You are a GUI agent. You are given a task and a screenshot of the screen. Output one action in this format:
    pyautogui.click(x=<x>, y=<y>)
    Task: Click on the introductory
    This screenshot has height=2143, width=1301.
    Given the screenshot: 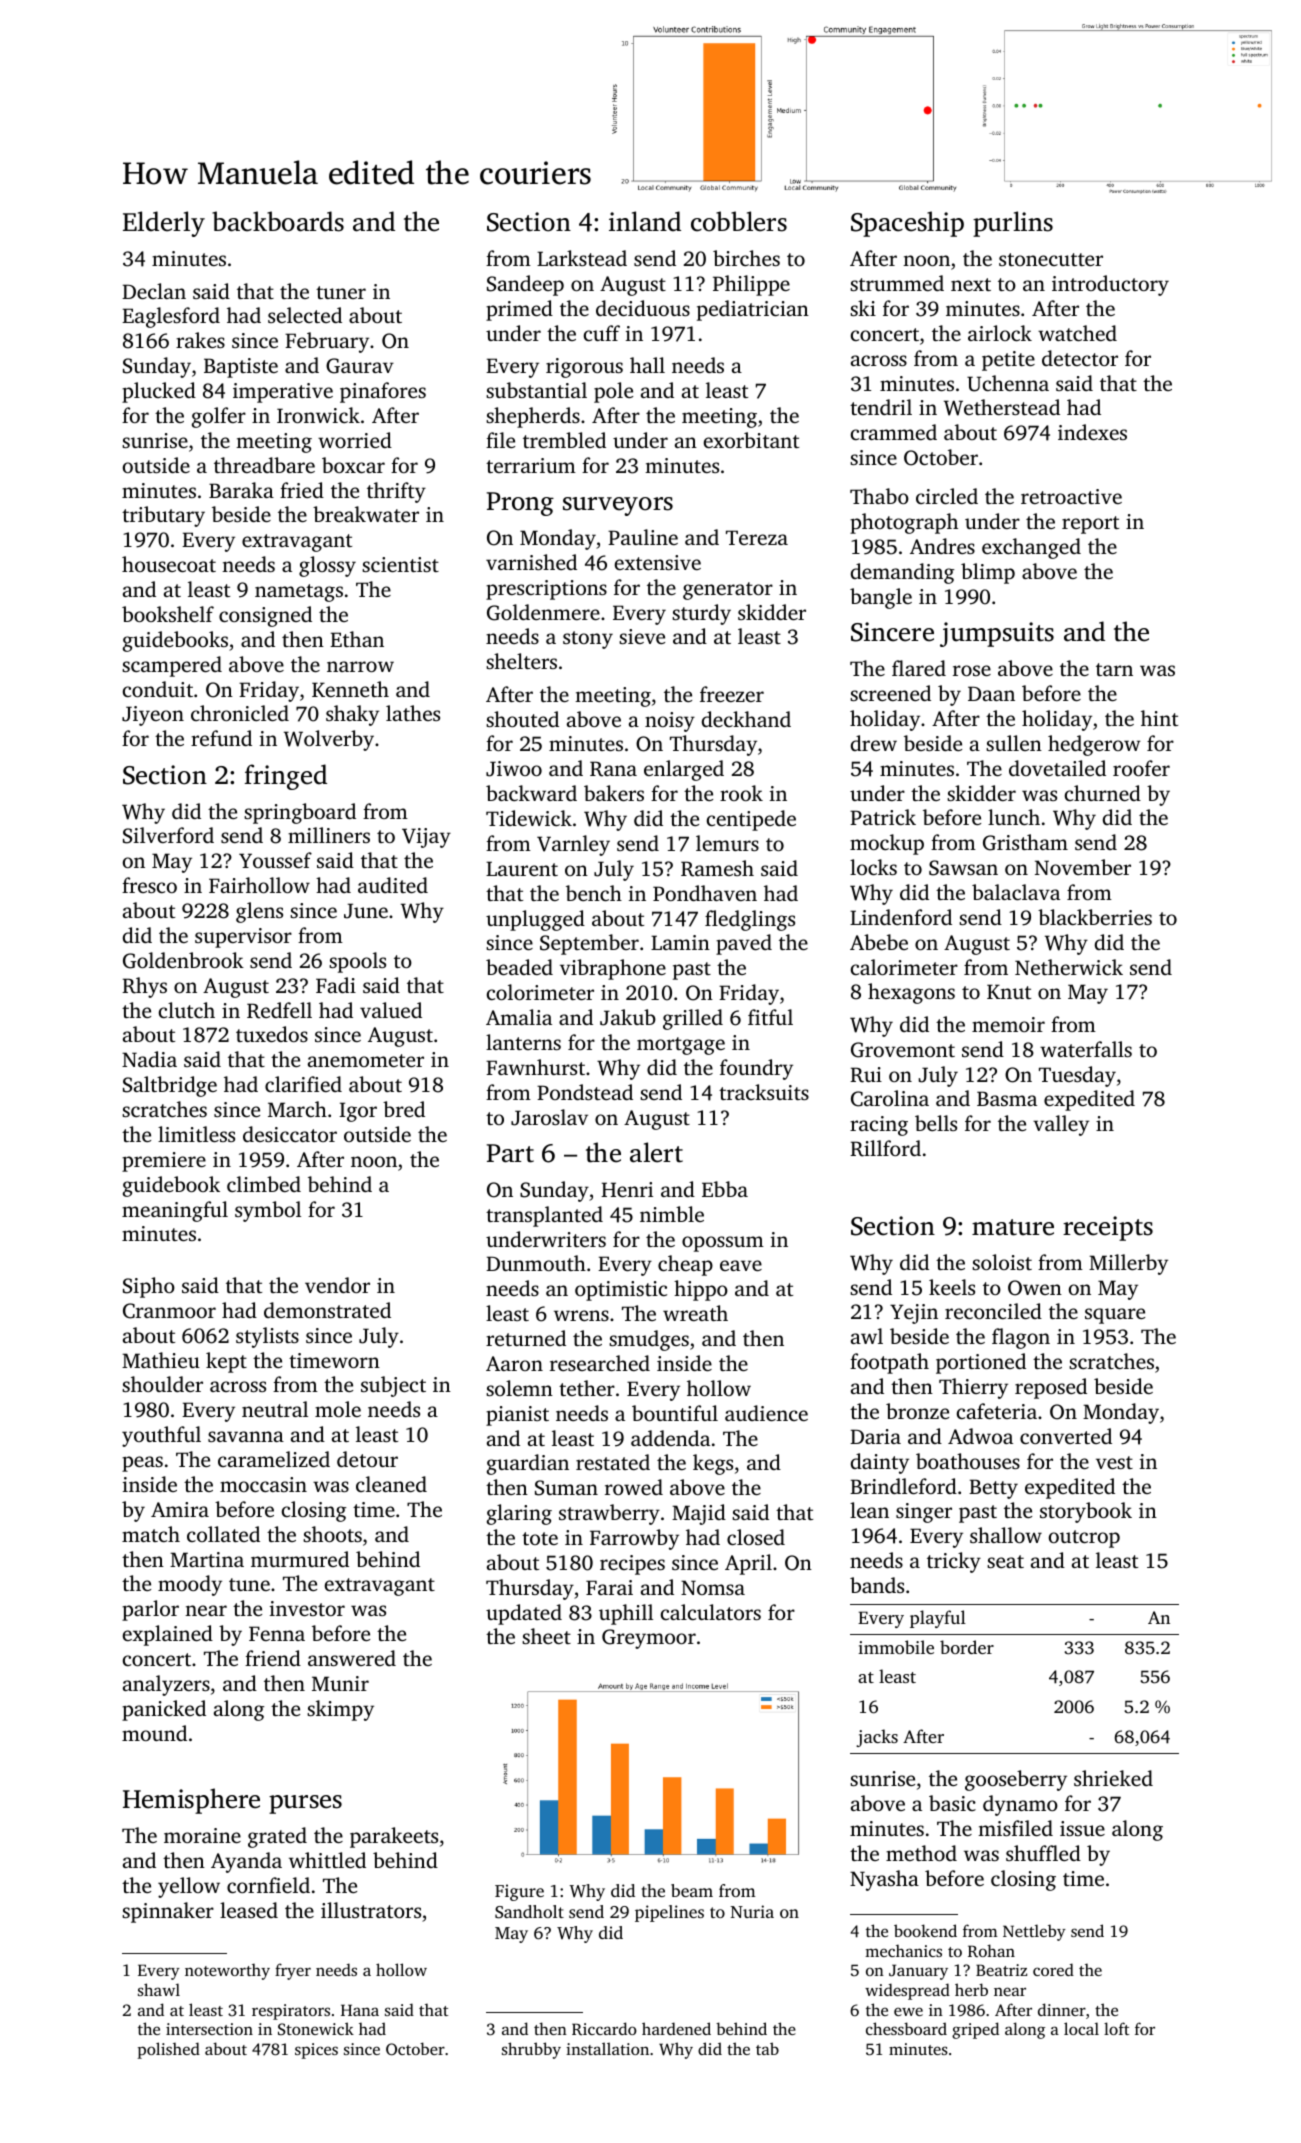 What is the action you would take?
    pyautogui.click(x=1110, y=285)
